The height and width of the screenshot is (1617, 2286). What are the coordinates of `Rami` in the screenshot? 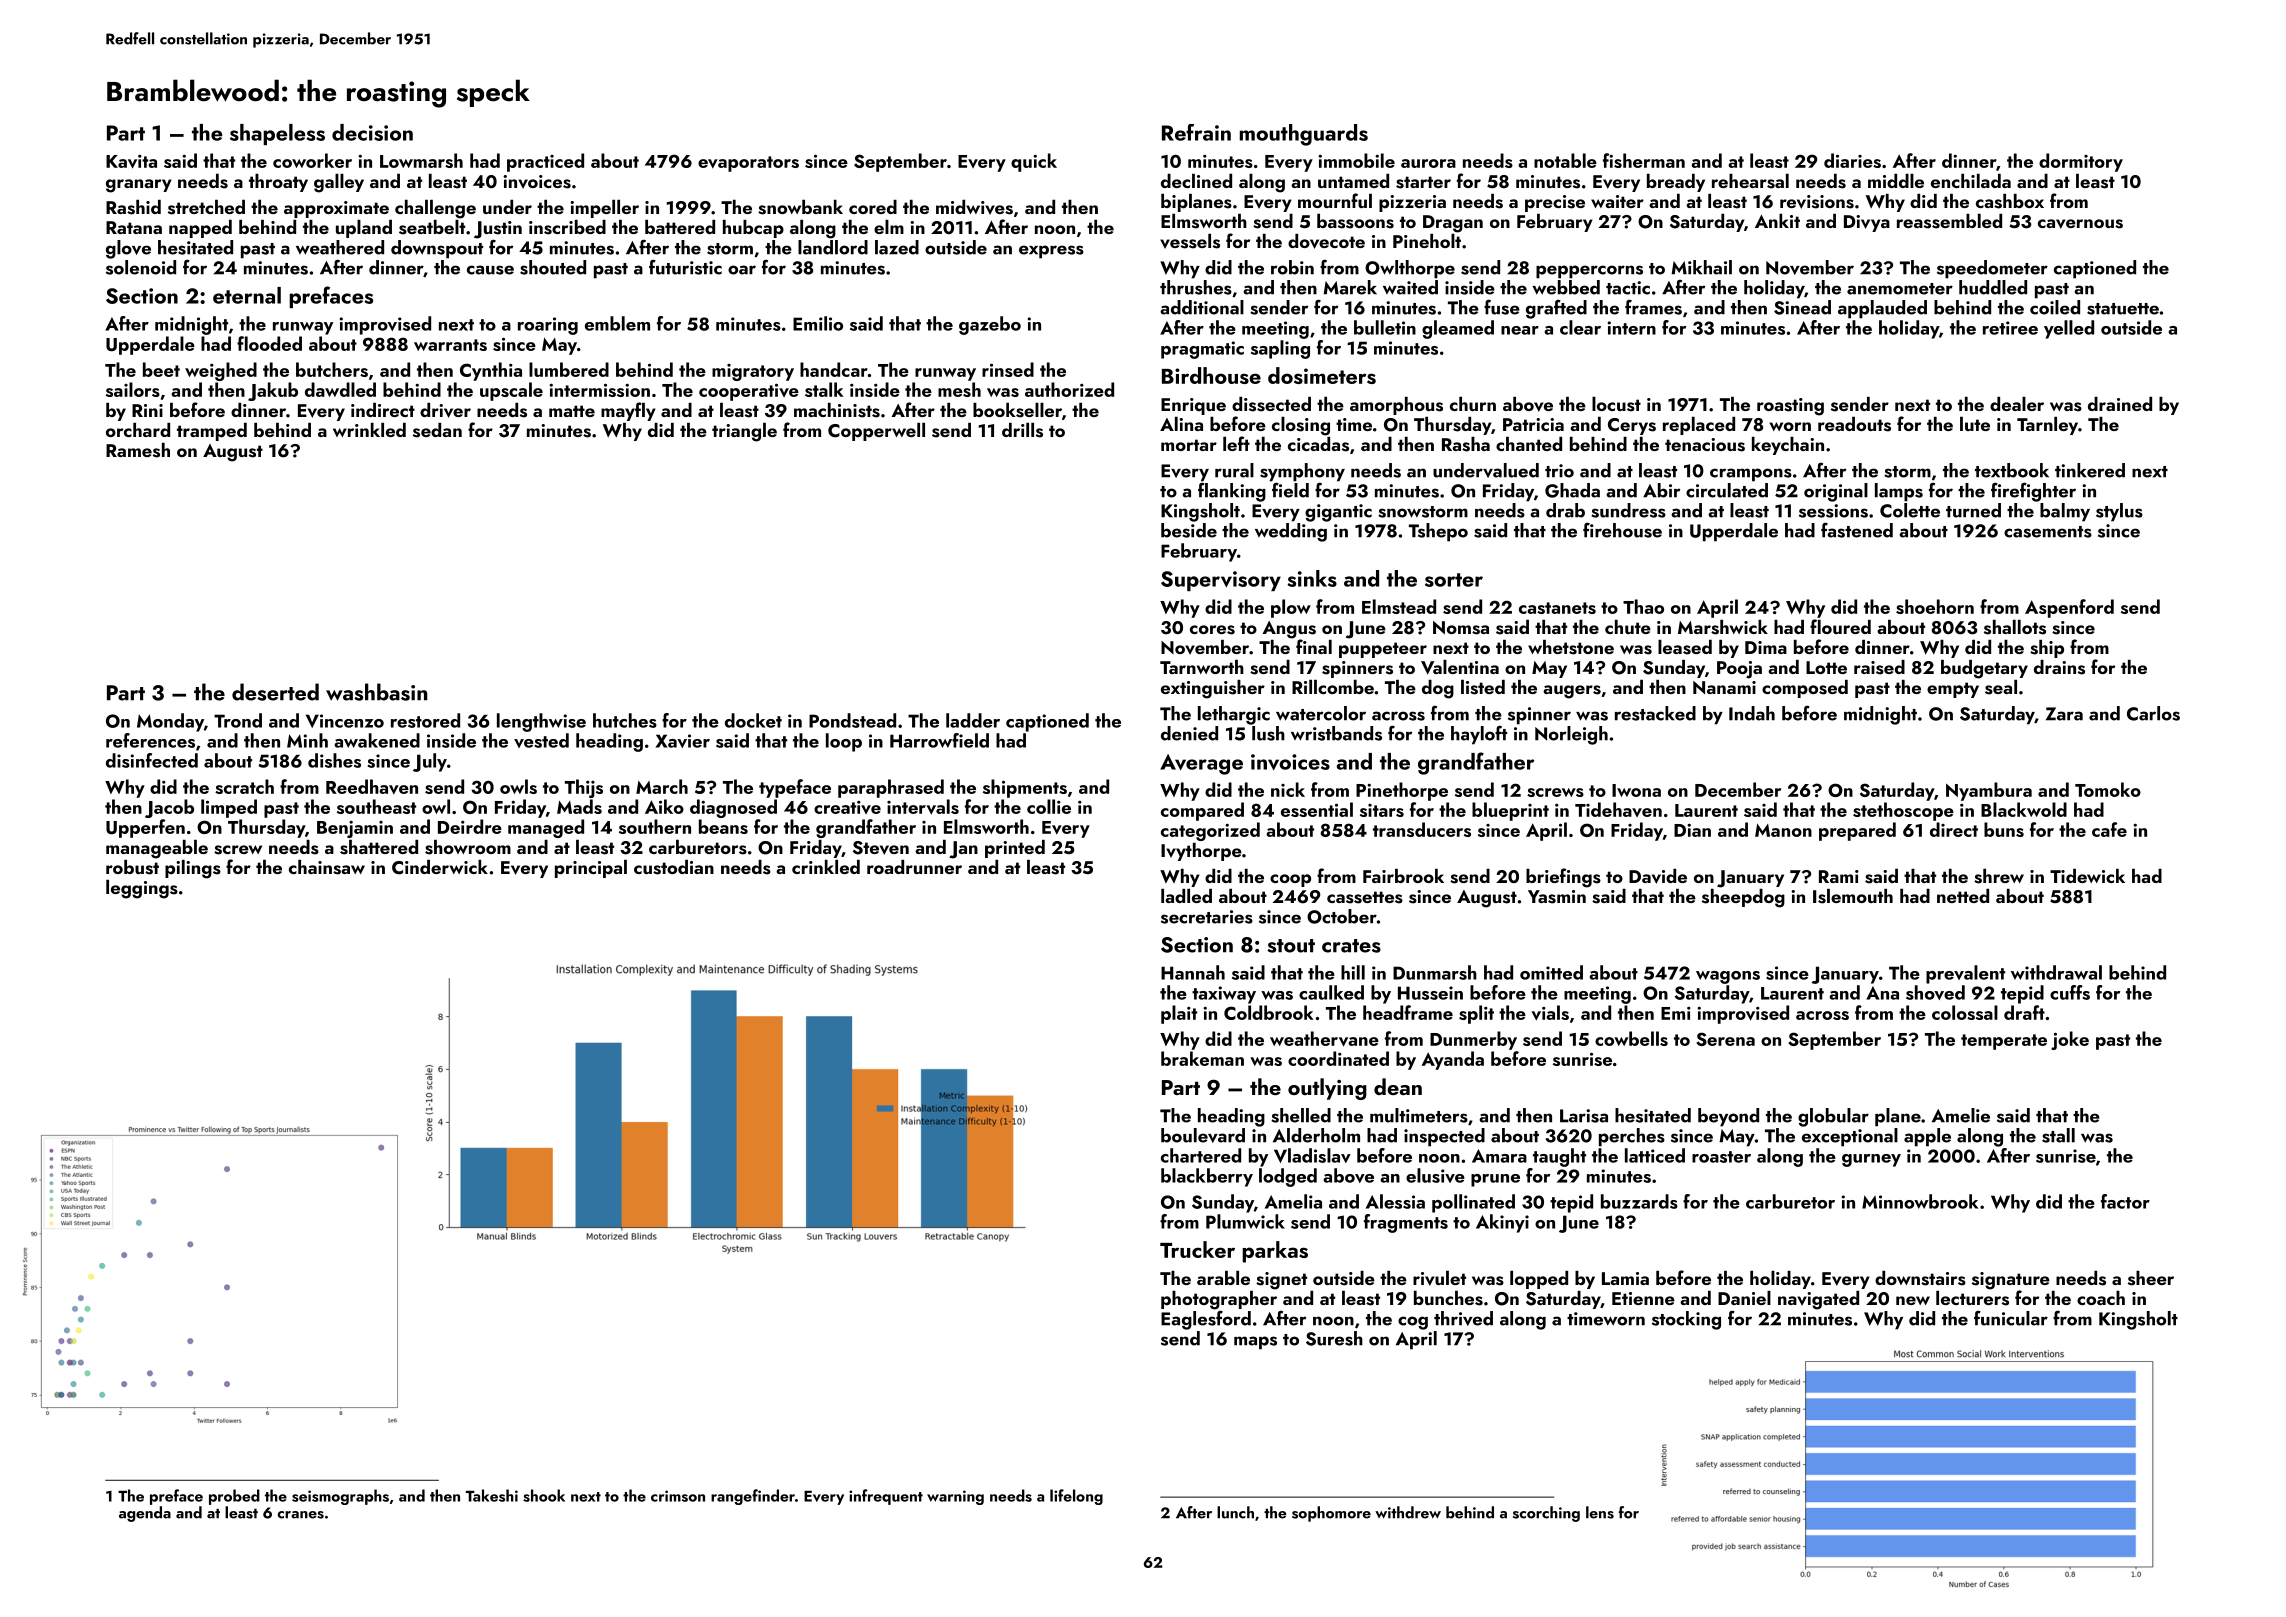 It's located at (1839, 876).
